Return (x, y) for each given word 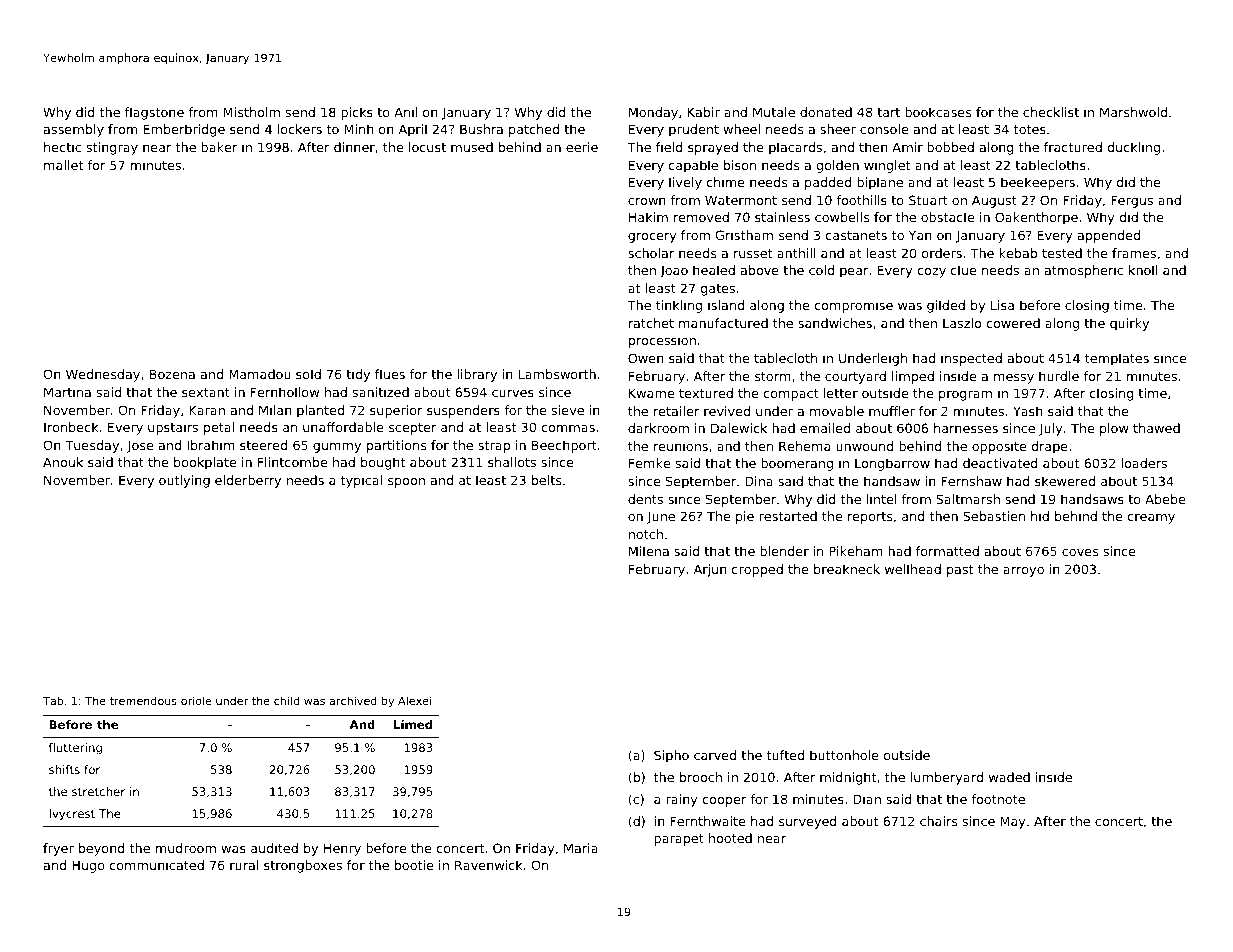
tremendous (143, 700)
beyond (102, 849)
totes (1030, 129)
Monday (653, 113)
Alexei (415, 700)
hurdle (1059, 376)
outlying (184, 481)
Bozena (172, 374)
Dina (759, 481)
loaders (1144, 463)
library (477, 375)
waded (1009, 777)
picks (357, 113)
